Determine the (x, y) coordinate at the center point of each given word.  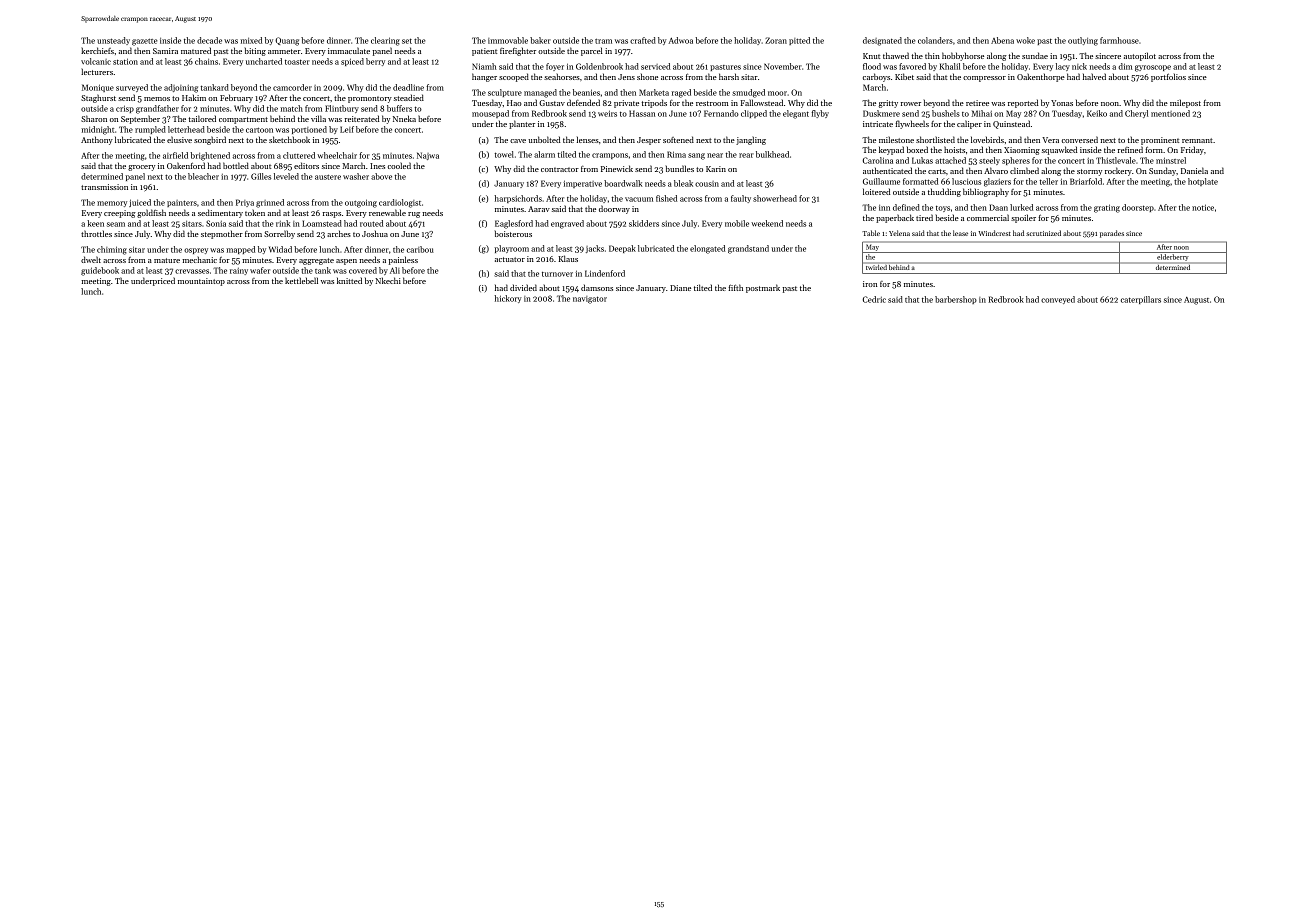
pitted (799, 41)
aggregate (316, 261)
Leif (347, 129)
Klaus (568, 258)
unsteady (113, 41)
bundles (680, 168)
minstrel (1171, 160)
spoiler (1023, 218)
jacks (595, 249)
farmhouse (1119, 40)
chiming (112, 250)
